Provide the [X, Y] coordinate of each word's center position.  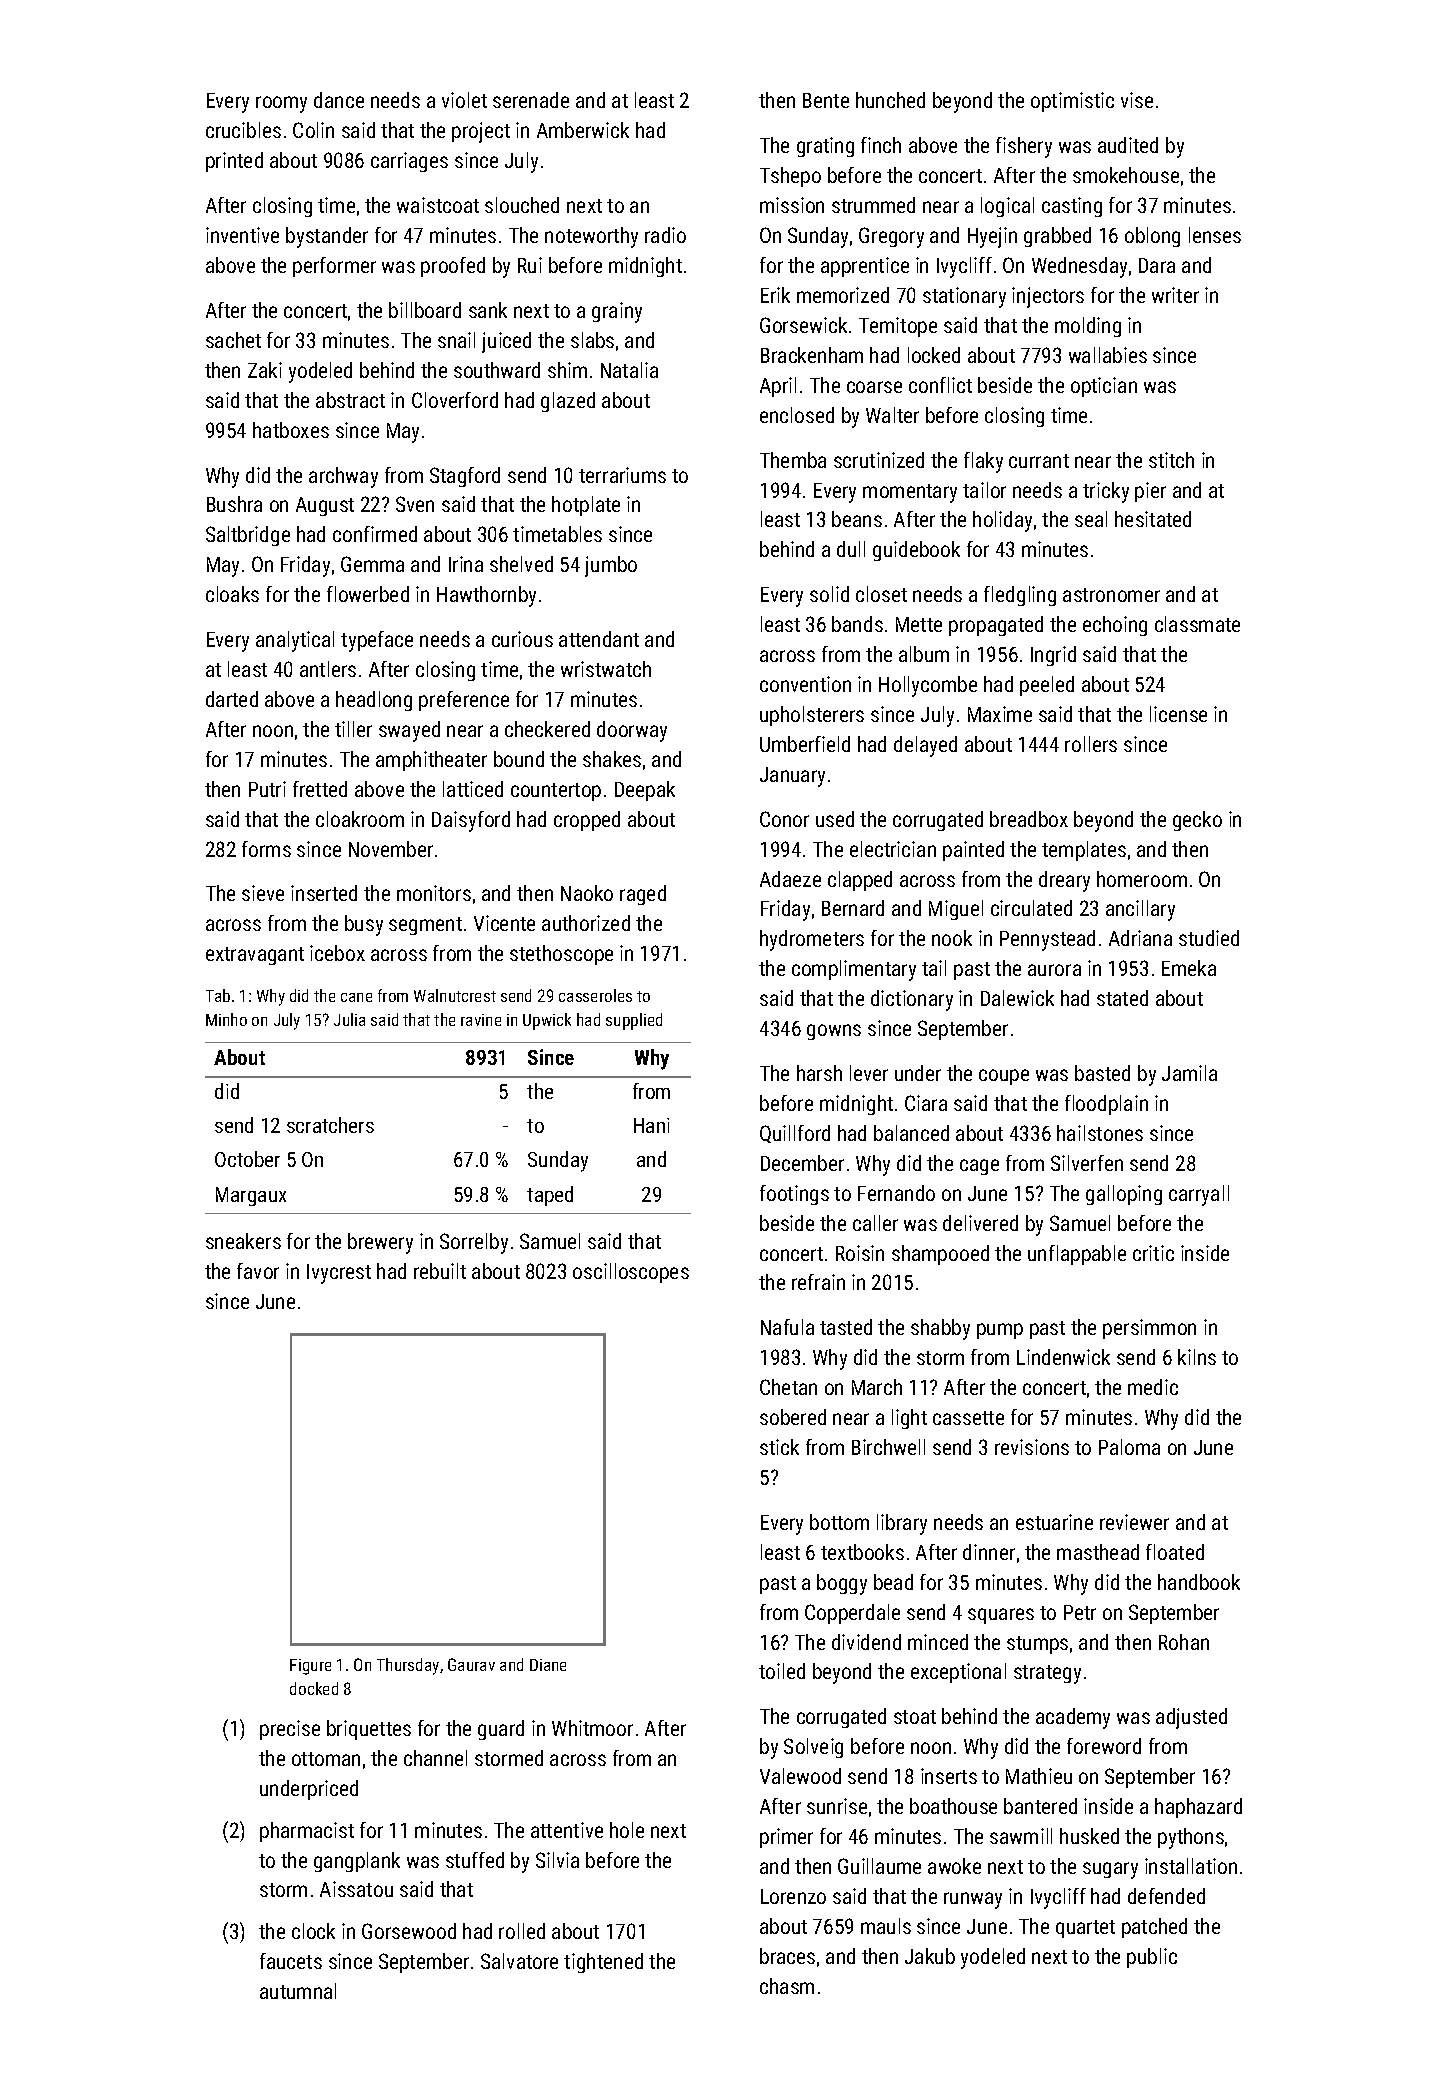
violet [464, 100]
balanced [911, 1133]
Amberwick [583, 130]
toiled [782, 1671]
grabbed [1057, 237]
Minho [226, 1019]
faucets [291, 1961]
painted [973, 851]
